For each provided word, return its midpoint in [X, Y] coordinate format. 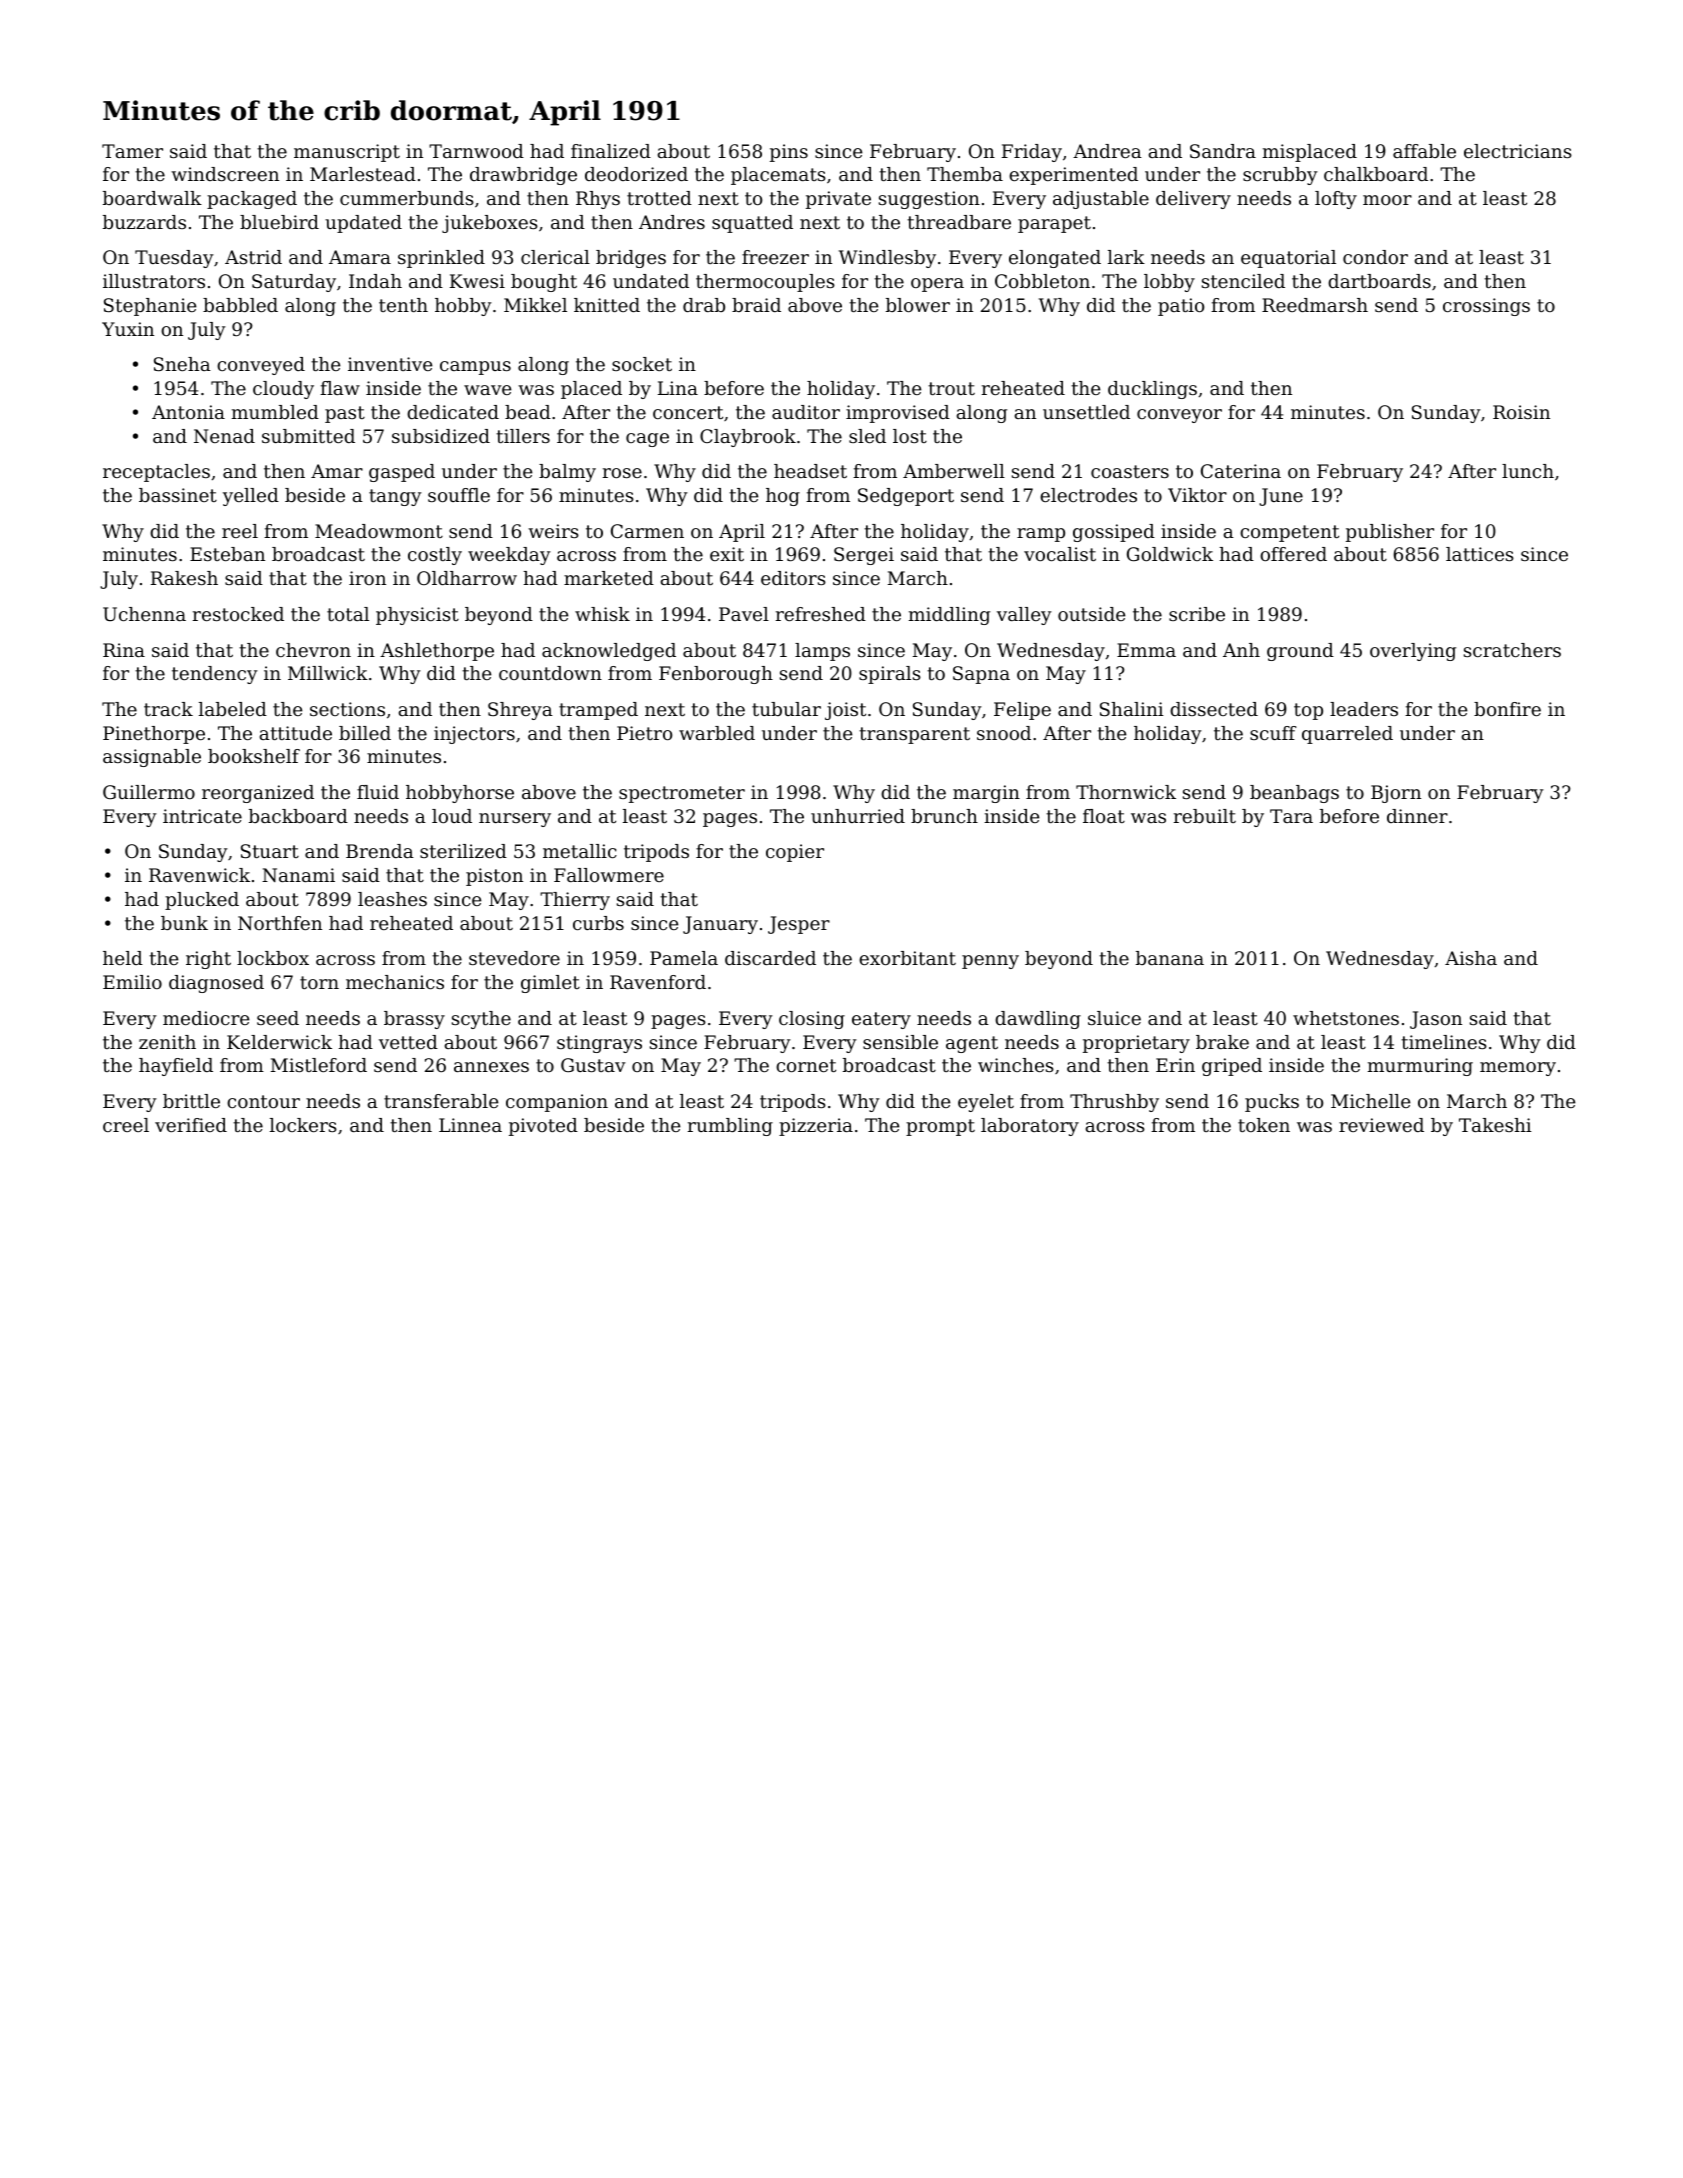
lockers [303, 1125]
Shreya [520, 711]
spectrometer [682, 794]
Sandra [1223, 151]
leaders [1364, 709]
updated [363, 224]
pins [789, 153]
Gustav [593, 1065]
